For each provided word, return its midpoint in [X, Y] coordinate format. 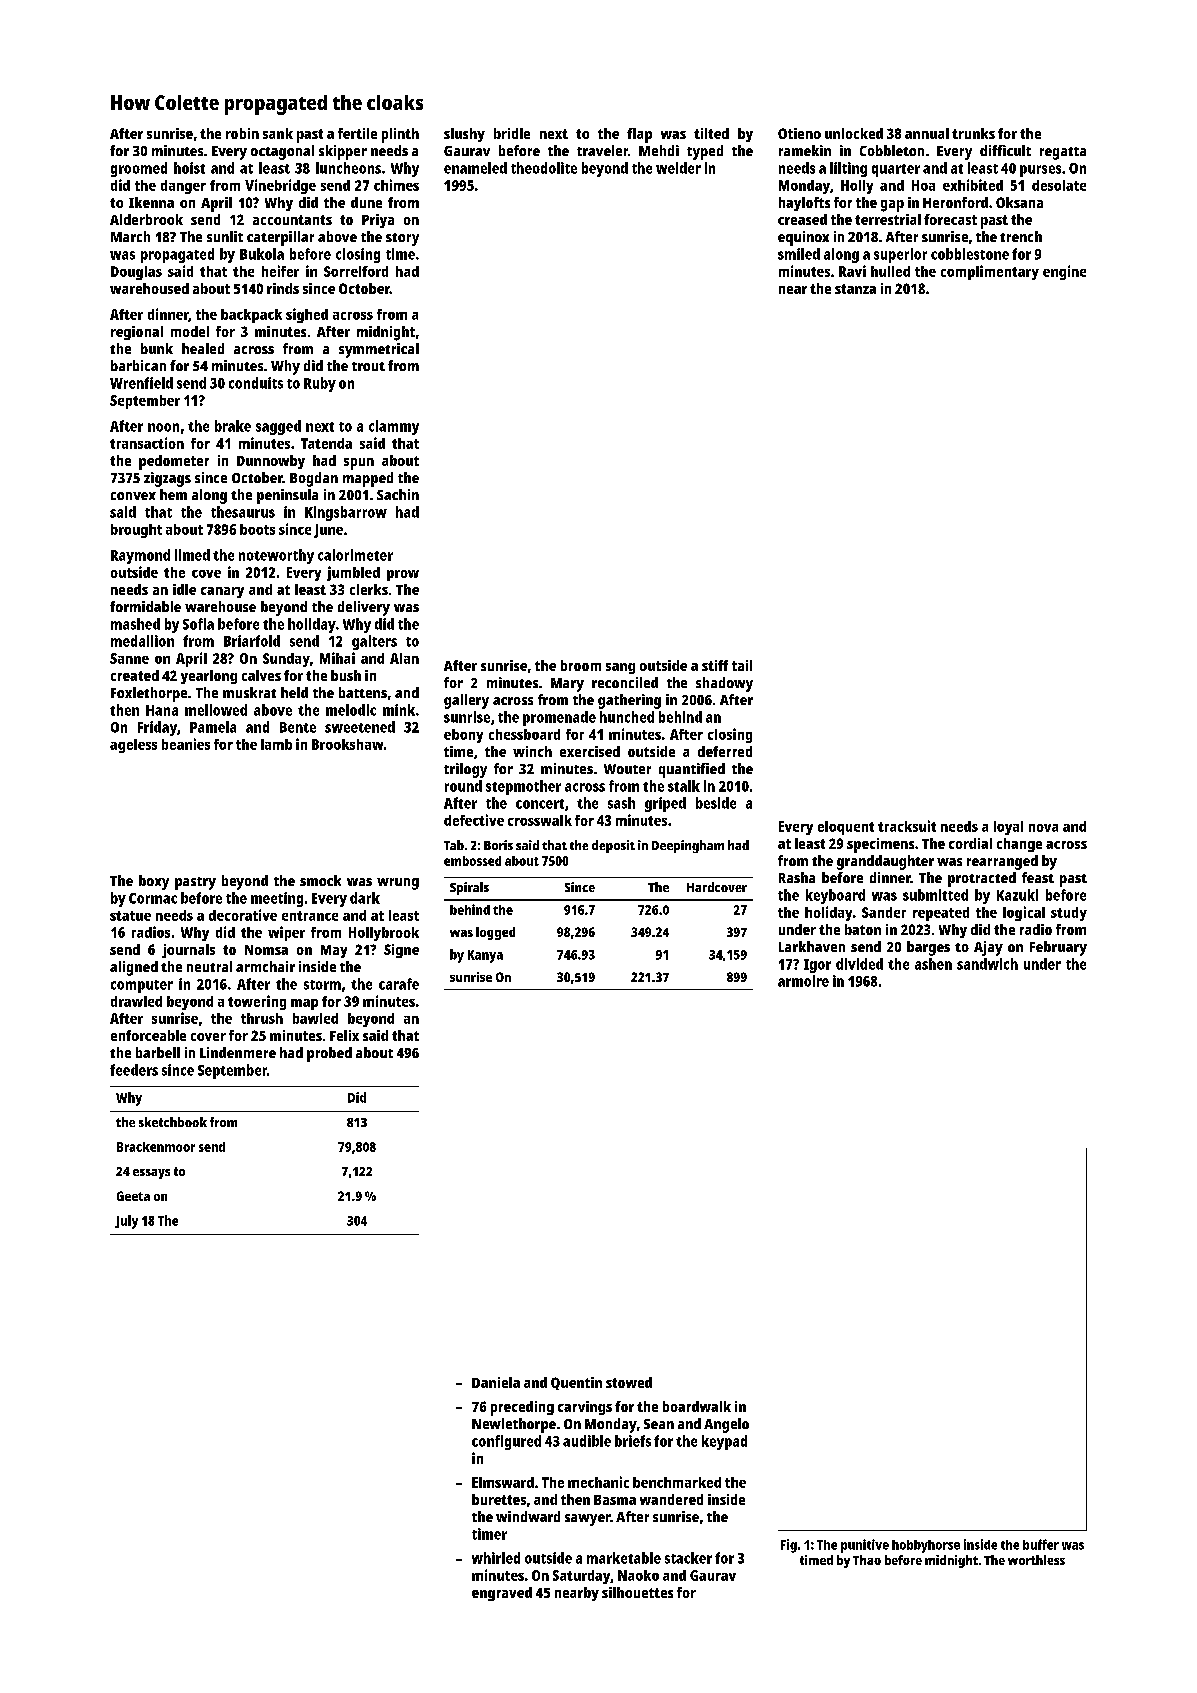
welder [678, 168]
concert [540, 804]
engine [1064, 272]
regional [137, 333]
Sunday [286, 660]
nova [1043, 828]
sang [620, 668]
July [126, 1222]
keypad [724, 1442]
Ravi [852, 271]
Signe [401, 951]
